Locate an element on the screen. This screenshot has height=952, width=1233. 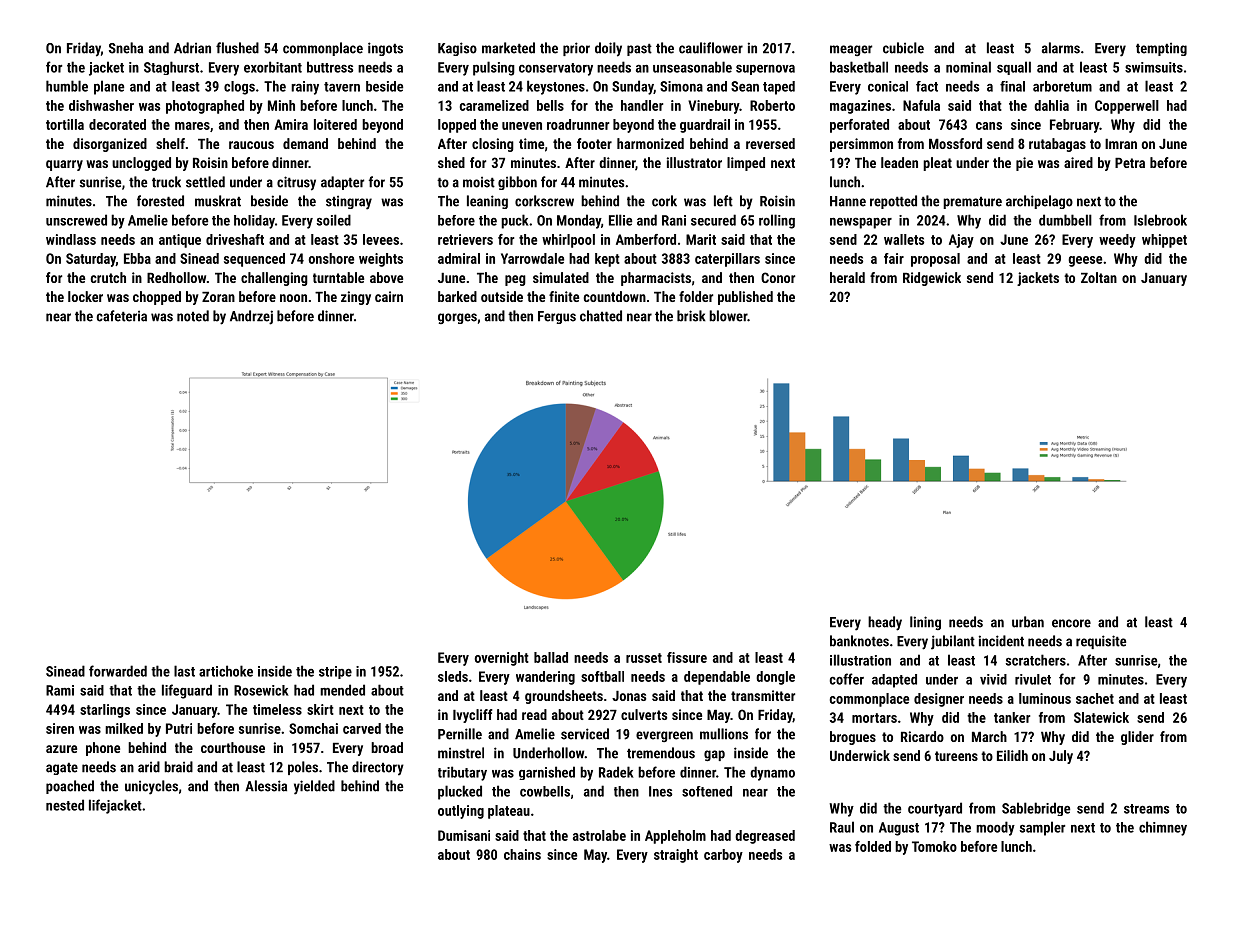
harmonized is located at coordinates (650, 143).
